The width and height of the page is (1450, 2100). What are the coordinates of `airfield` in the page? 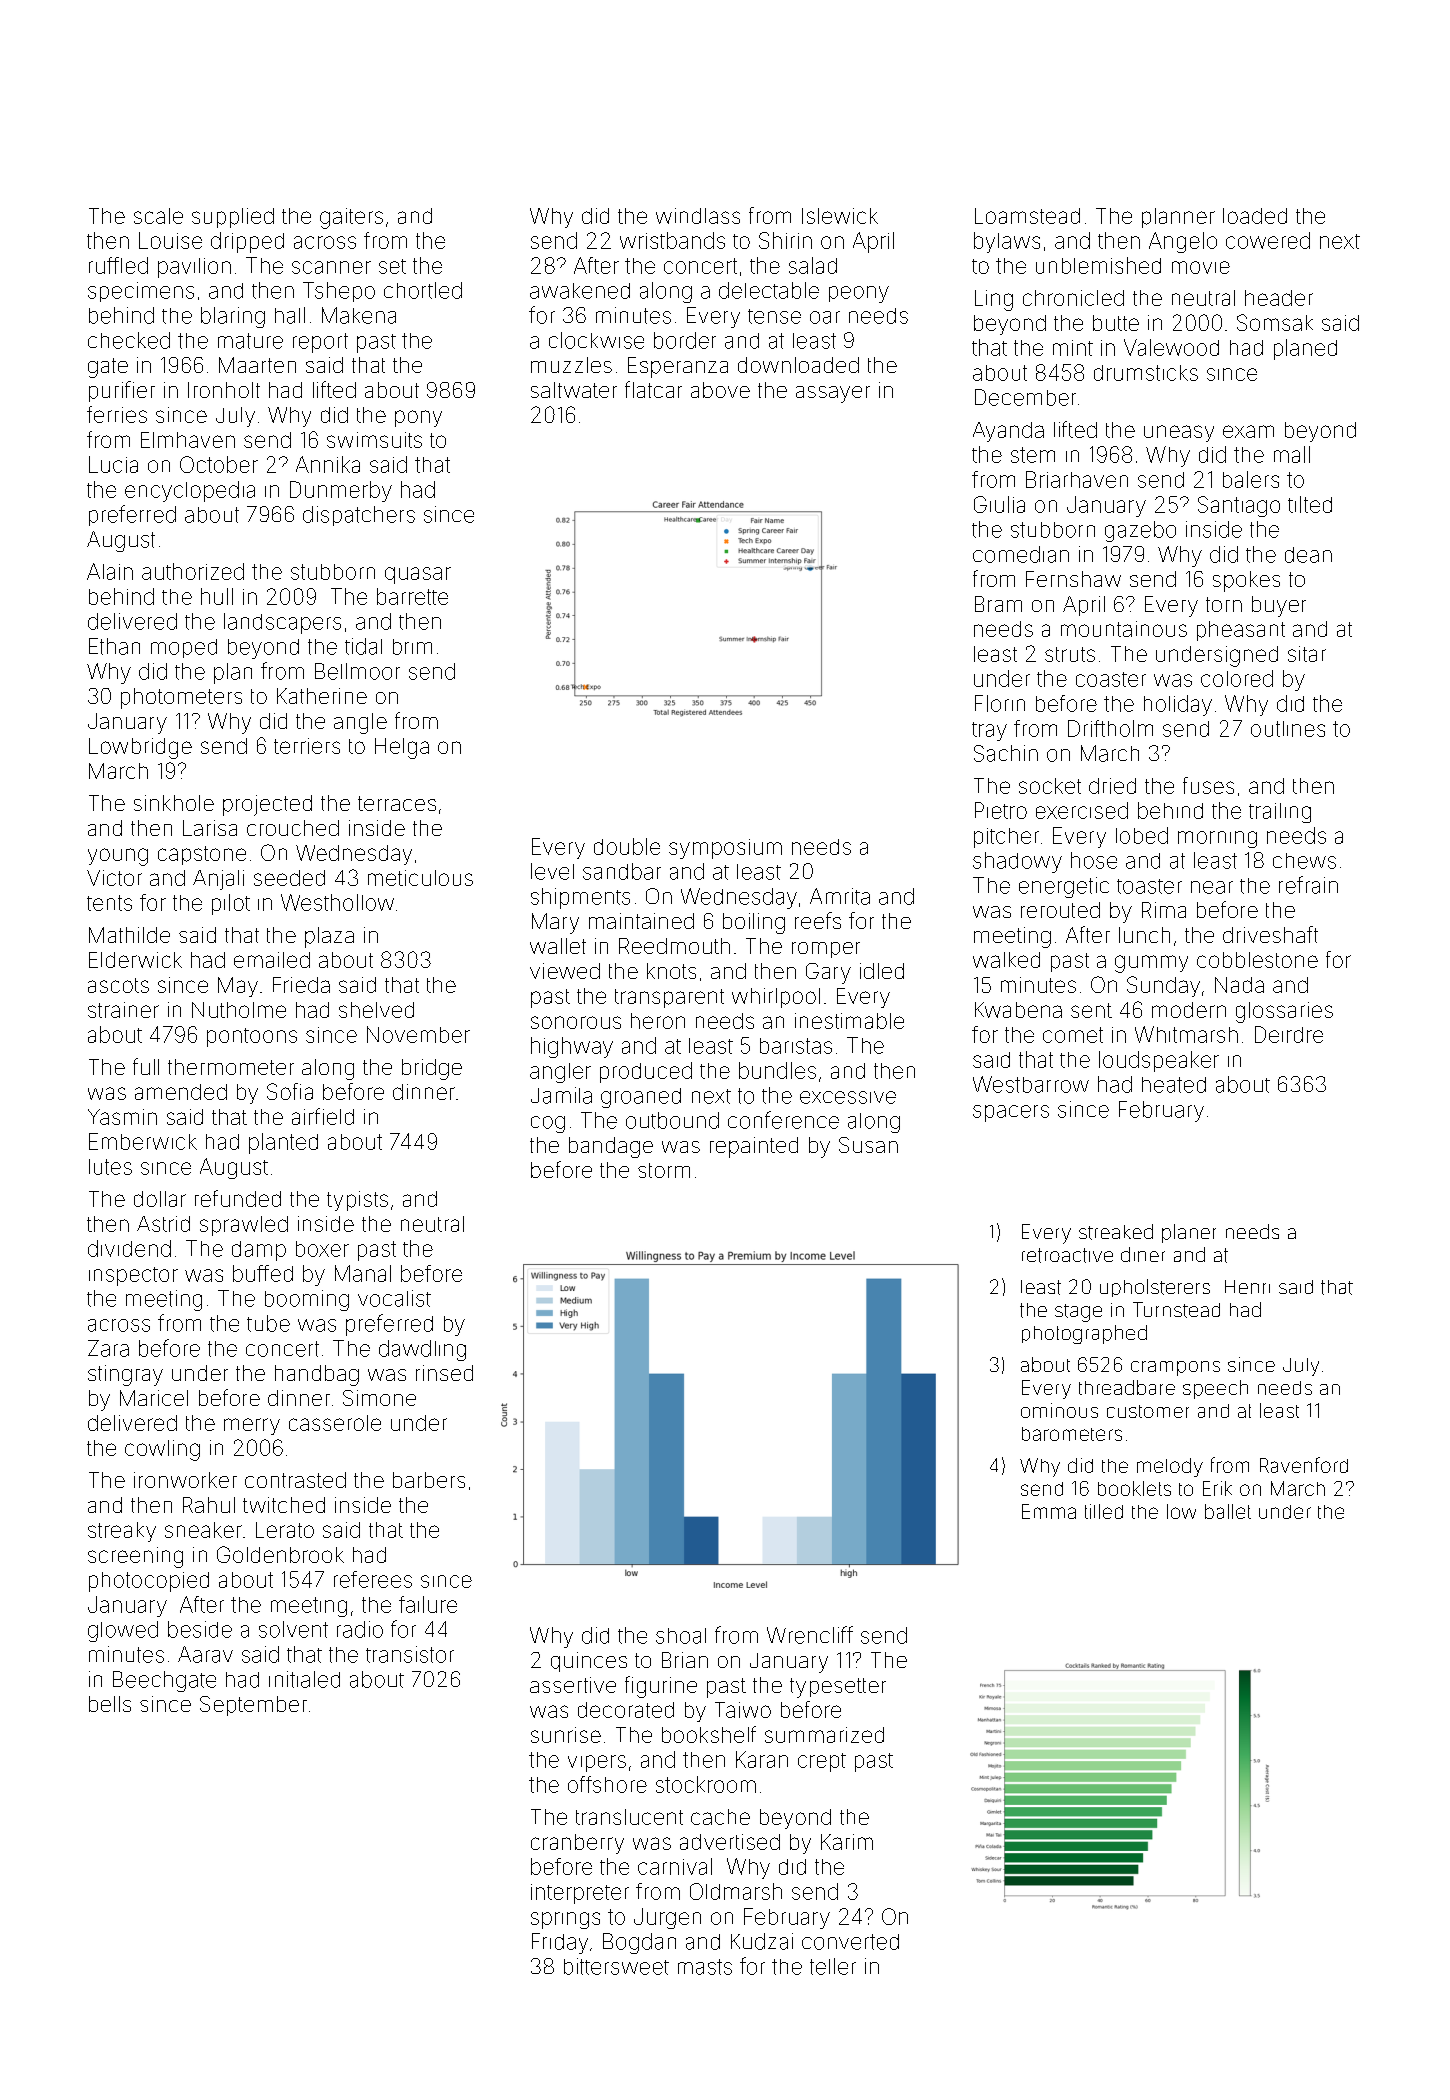 It's located at (323, 1116).
